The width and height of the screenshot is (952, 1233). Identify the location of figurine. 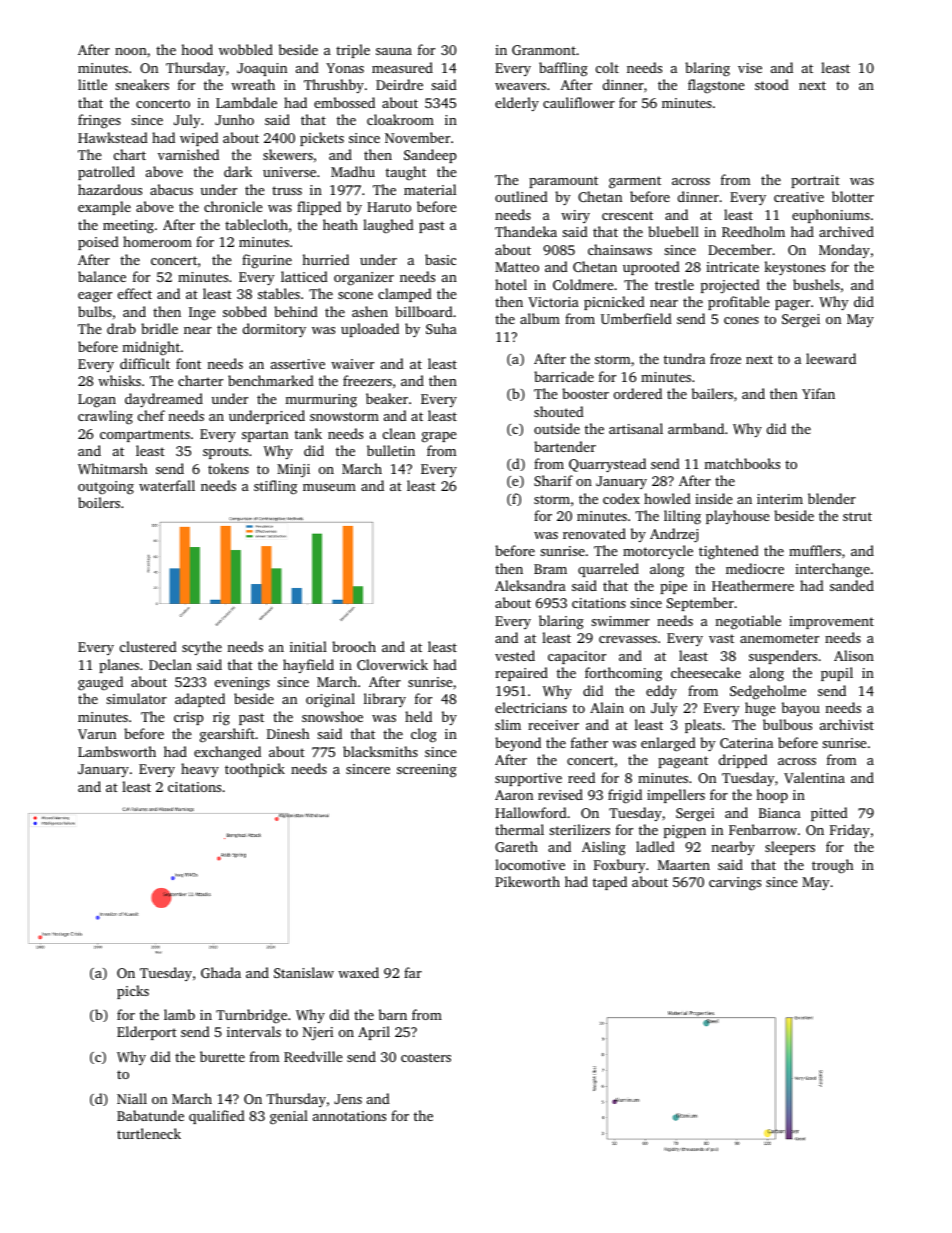
(267, 261).
